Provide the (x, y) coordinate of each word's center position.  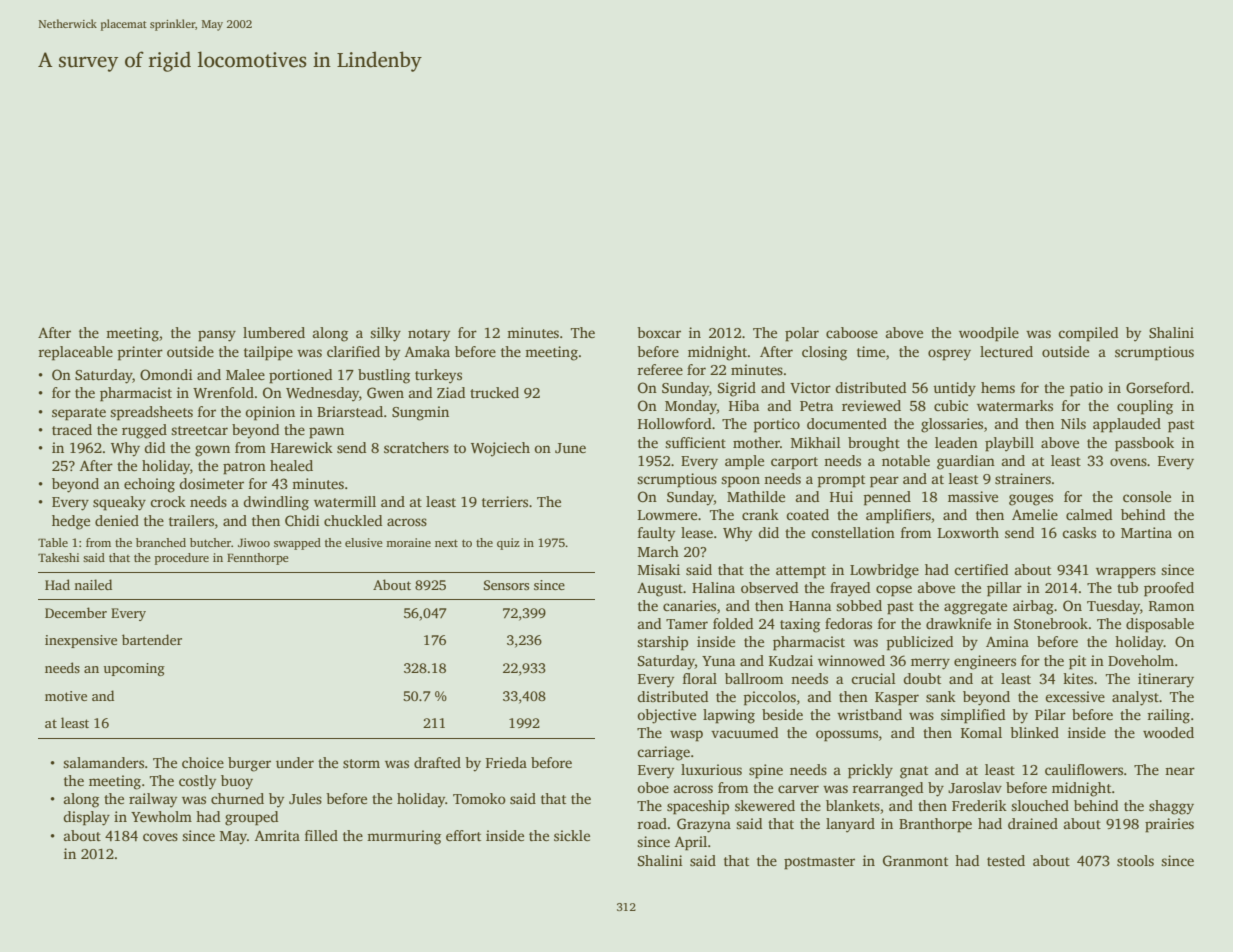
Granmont (915, 860)
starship (662, 643)
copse (894, 591)
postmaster (819, 863)
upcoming (134, 669)
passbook (1144, 444)
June (570, 448)
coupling (1145, 407)
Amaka (427, 351)
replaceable (75, 353)
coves (160, 837)
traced (72, 429)
